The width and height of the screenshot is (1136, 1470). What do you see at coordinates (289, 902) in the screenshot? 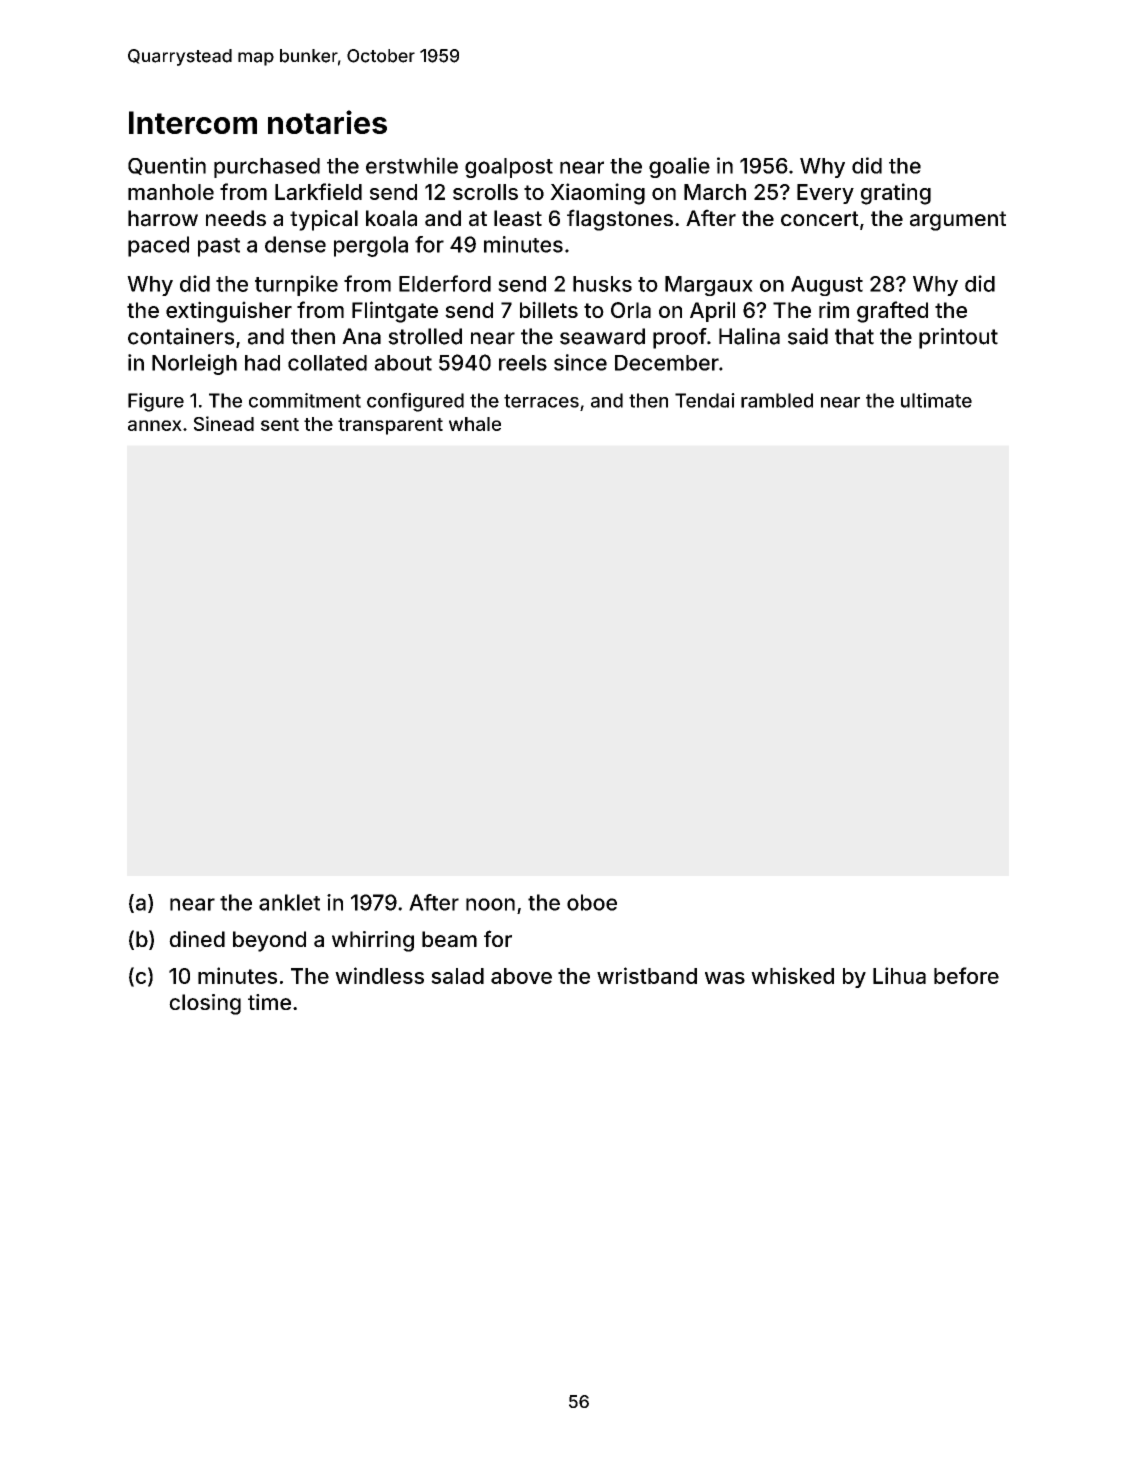
I see `anklet` at bounding box center [289, 902].
